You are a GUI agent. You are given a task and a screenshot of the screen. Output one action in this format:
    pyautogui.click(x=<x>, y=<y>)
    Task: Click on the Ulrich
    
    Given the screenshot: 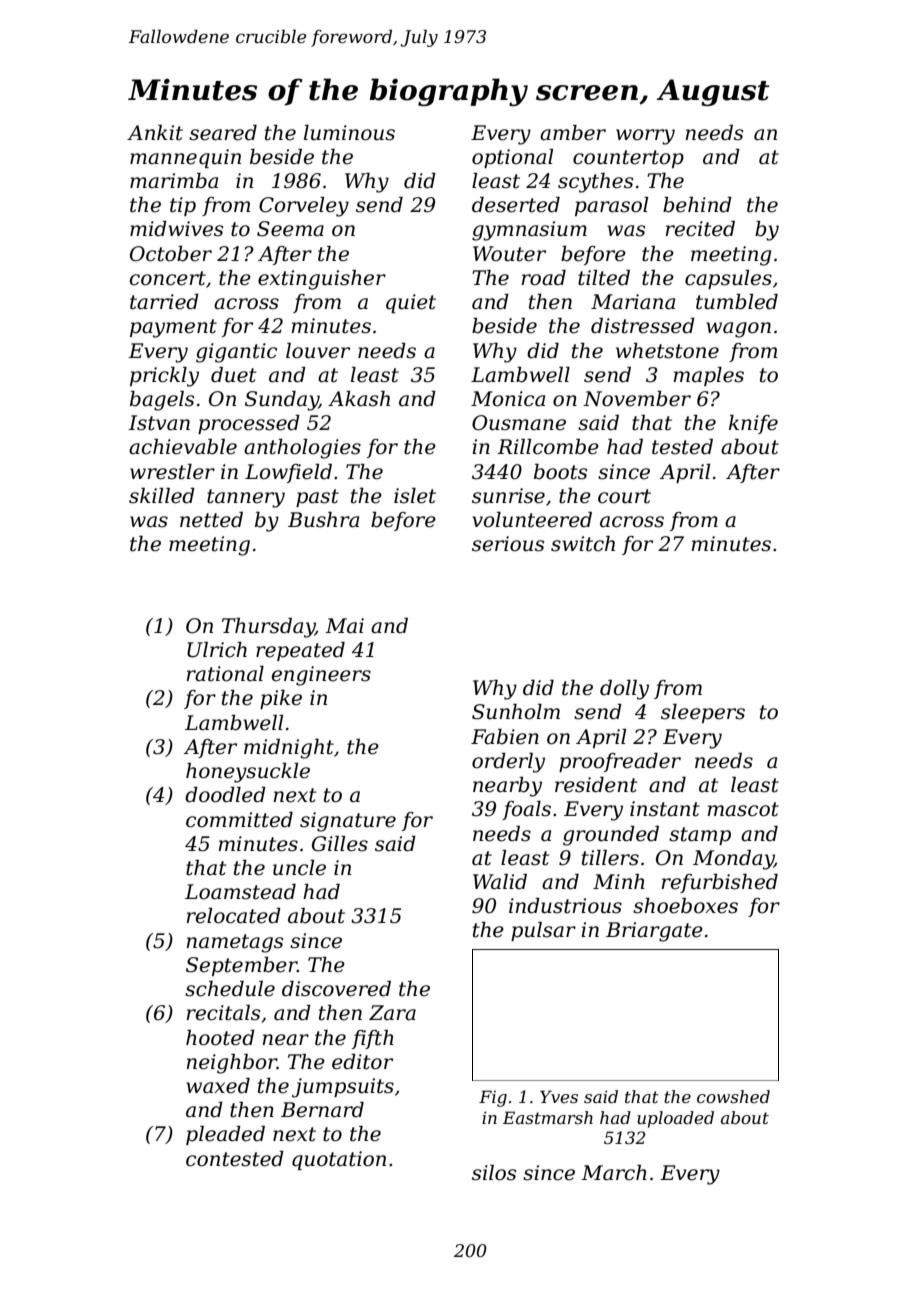 What is the action you would take?
    pyautogui.click(x=217, y=650)
